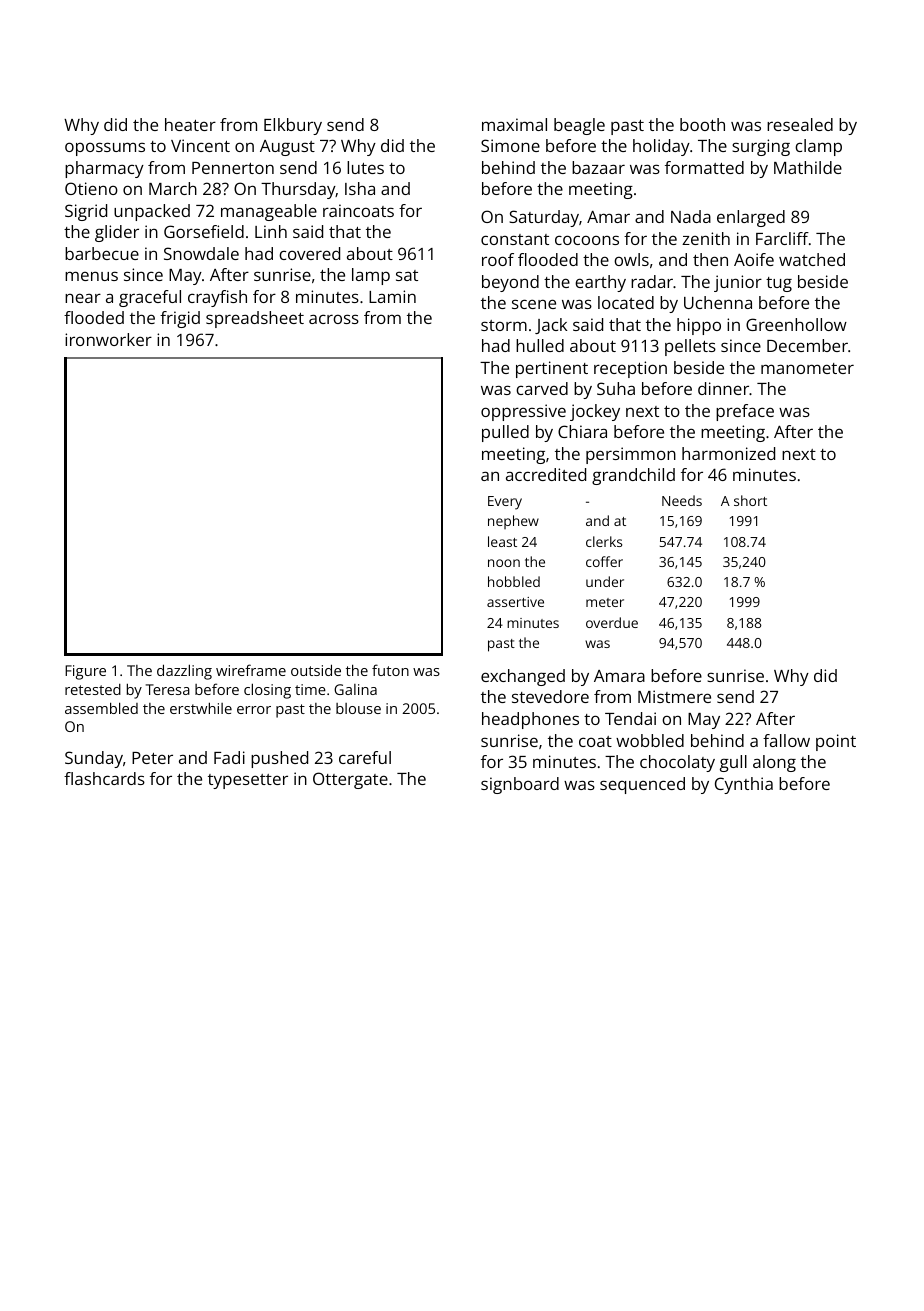  Describe the element at coordinates (505, 503) in the document. I see `Every` at that location.
